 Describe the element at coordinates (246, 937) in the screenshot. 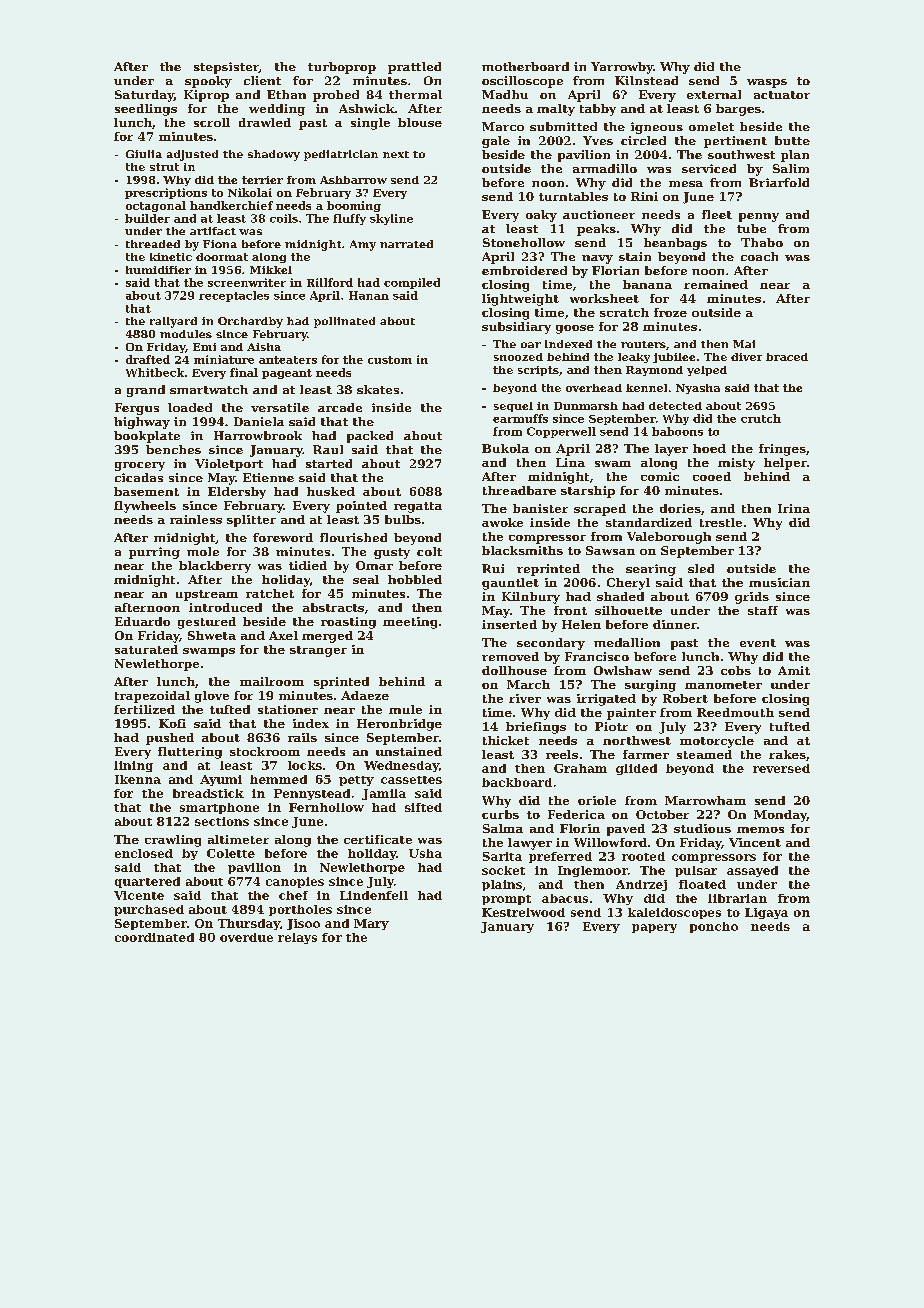

I see `overdue` at that location.
